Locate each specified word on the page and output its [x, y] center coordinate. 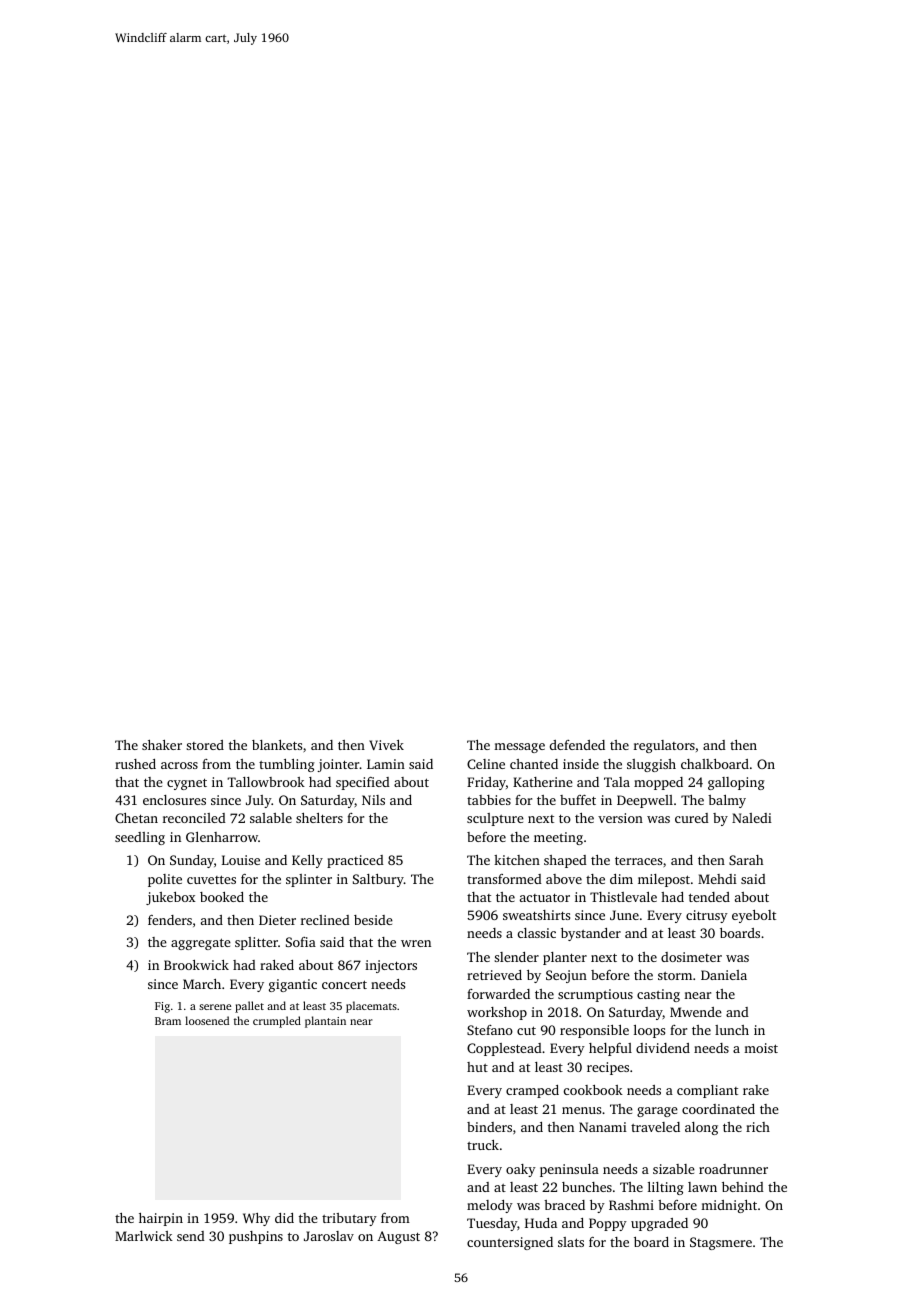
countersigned [510, 1243]
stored [205, 745]
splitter [256, 943]
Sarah [746, 860]
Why [256, 1219]
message [519, 748]
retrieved [494, 975]
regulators [664, 746]
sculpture [495, 819]
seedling [140, 838]
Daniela [724, 975]
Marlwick [144, 1236]
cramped [532, 1091]
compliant [707, 1091]
